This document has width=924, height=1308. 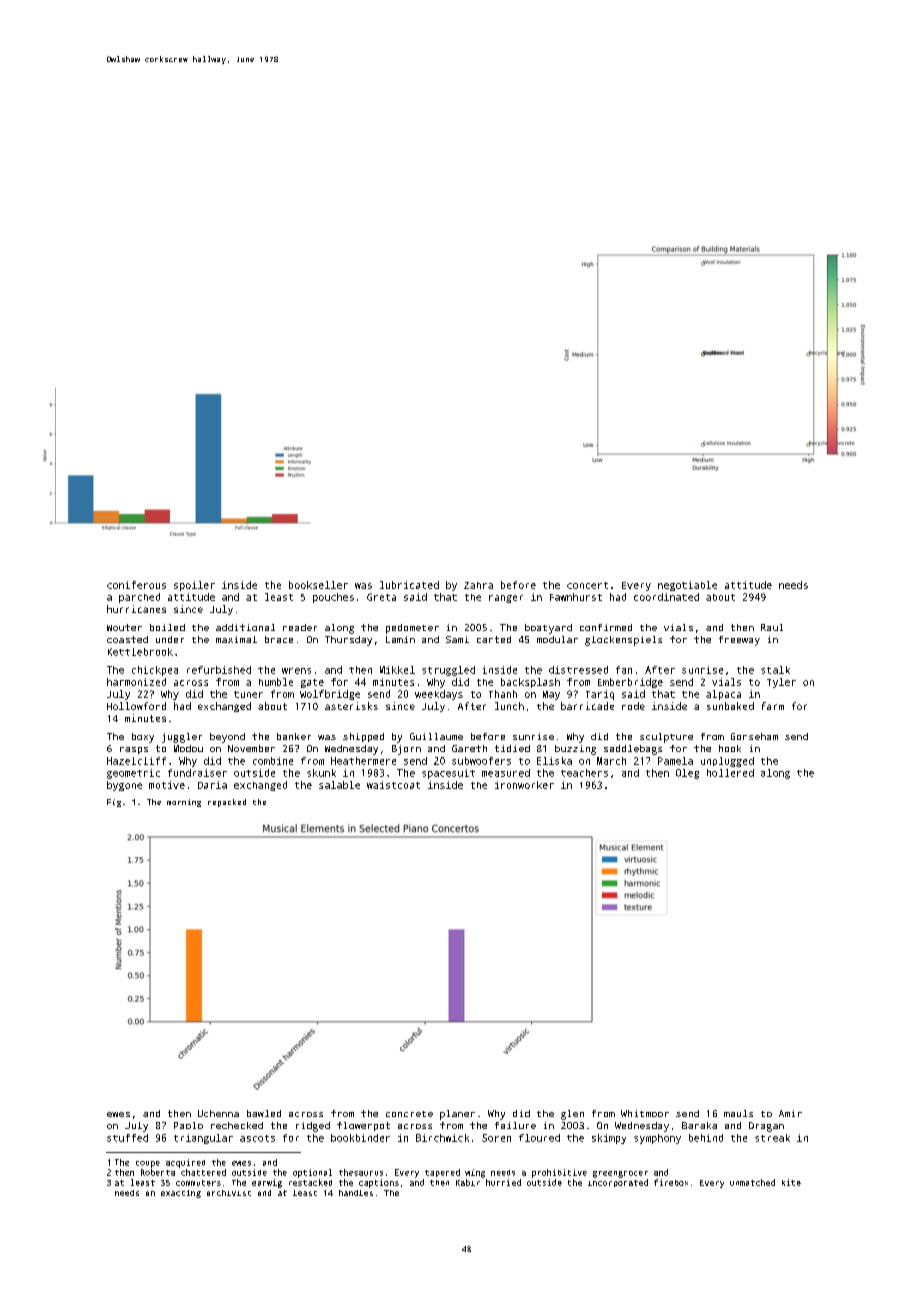 What do you see at coordinates (136, 585) in the document?
I see `coniferous` at bounding box center [136, 585].
